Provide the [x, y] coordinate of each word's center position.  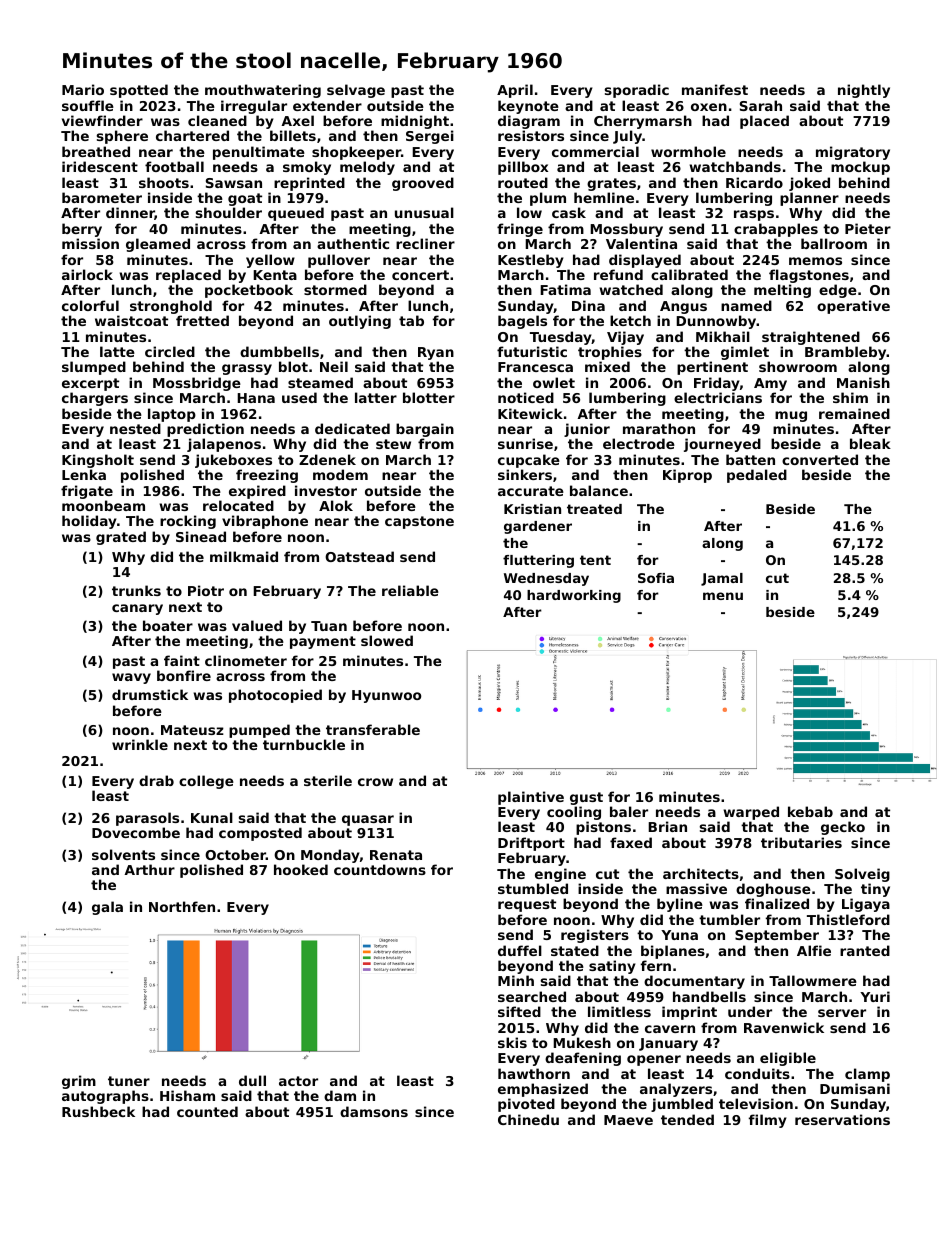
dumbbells [279, 351]
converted [820, 459]
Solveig [862, 875]
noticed [526, 397]
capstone [419, 522]
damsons [374, 1111]
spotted [139, 91]
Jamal [722, 579]
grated [121, 538]
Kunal [212, 817]
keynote [528, 107]
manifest [715, 89]
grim [79, 1082]
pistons [603, 828]
